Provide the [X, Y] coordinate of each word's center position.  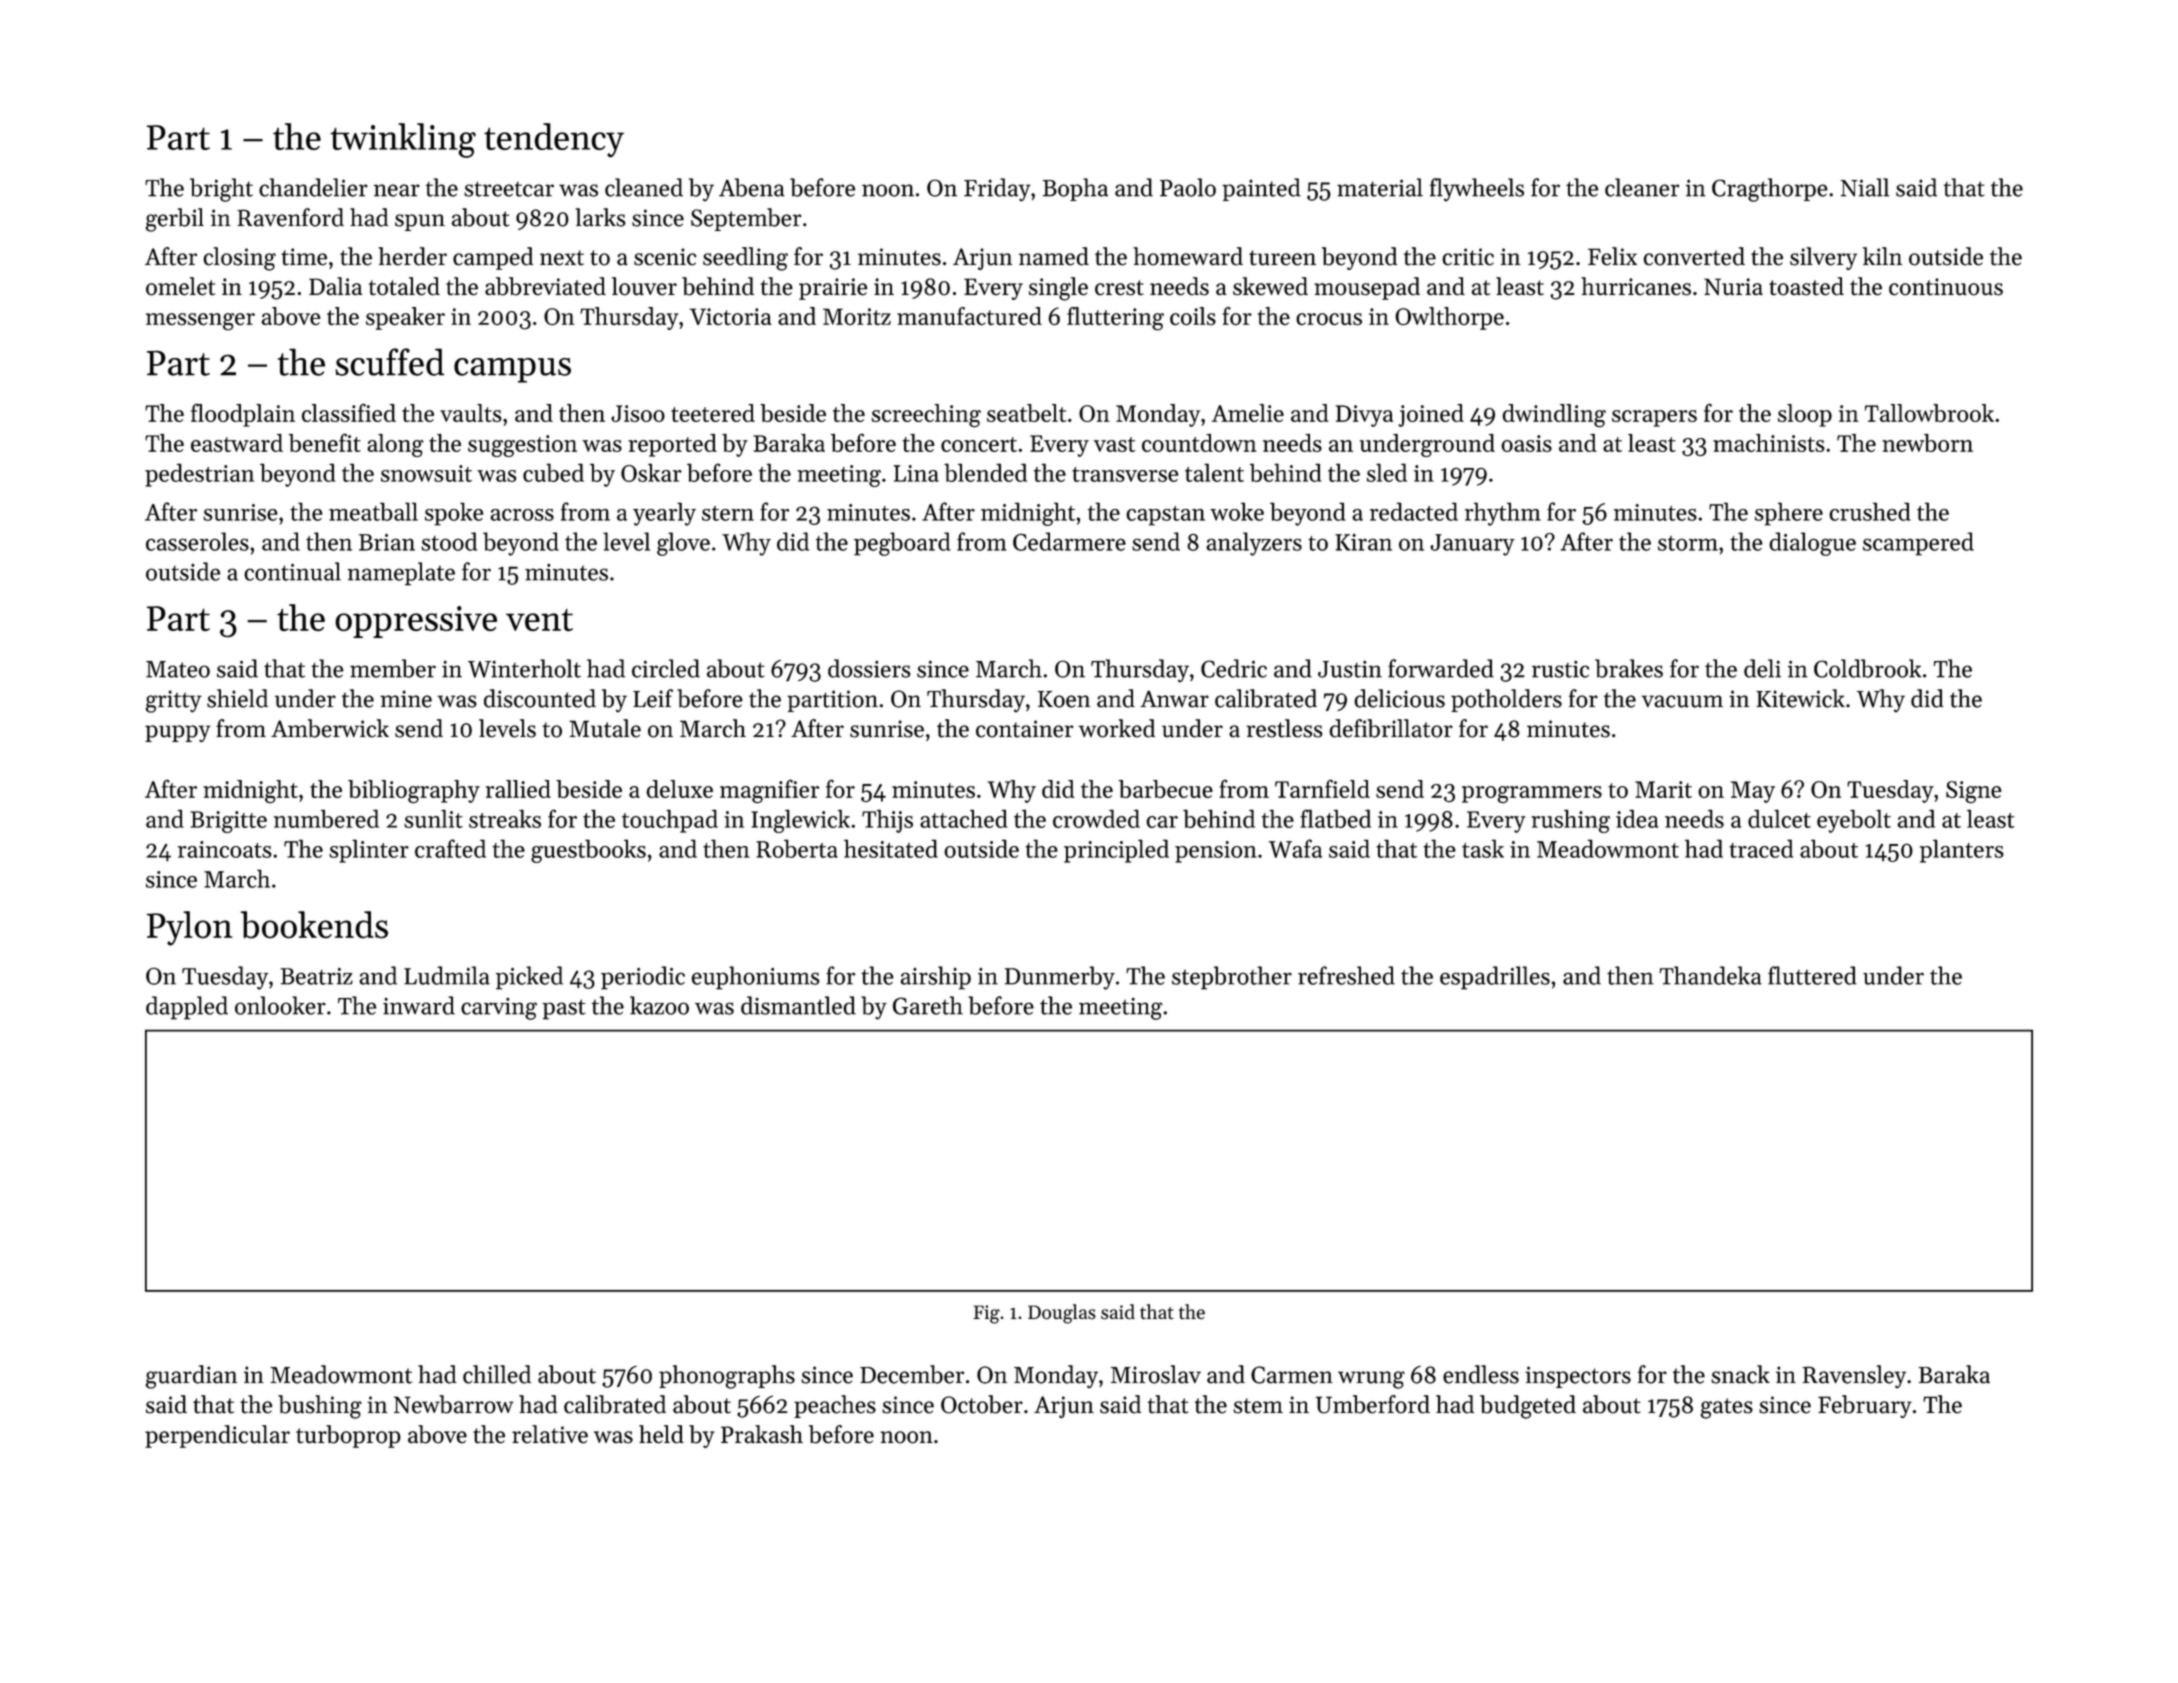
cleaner [1642, 187]
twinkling [403, 140]
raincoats [225, 849]
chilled [497, 1374]
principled [1116, 851]
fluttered [1812, 975]
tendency [554, 140]
